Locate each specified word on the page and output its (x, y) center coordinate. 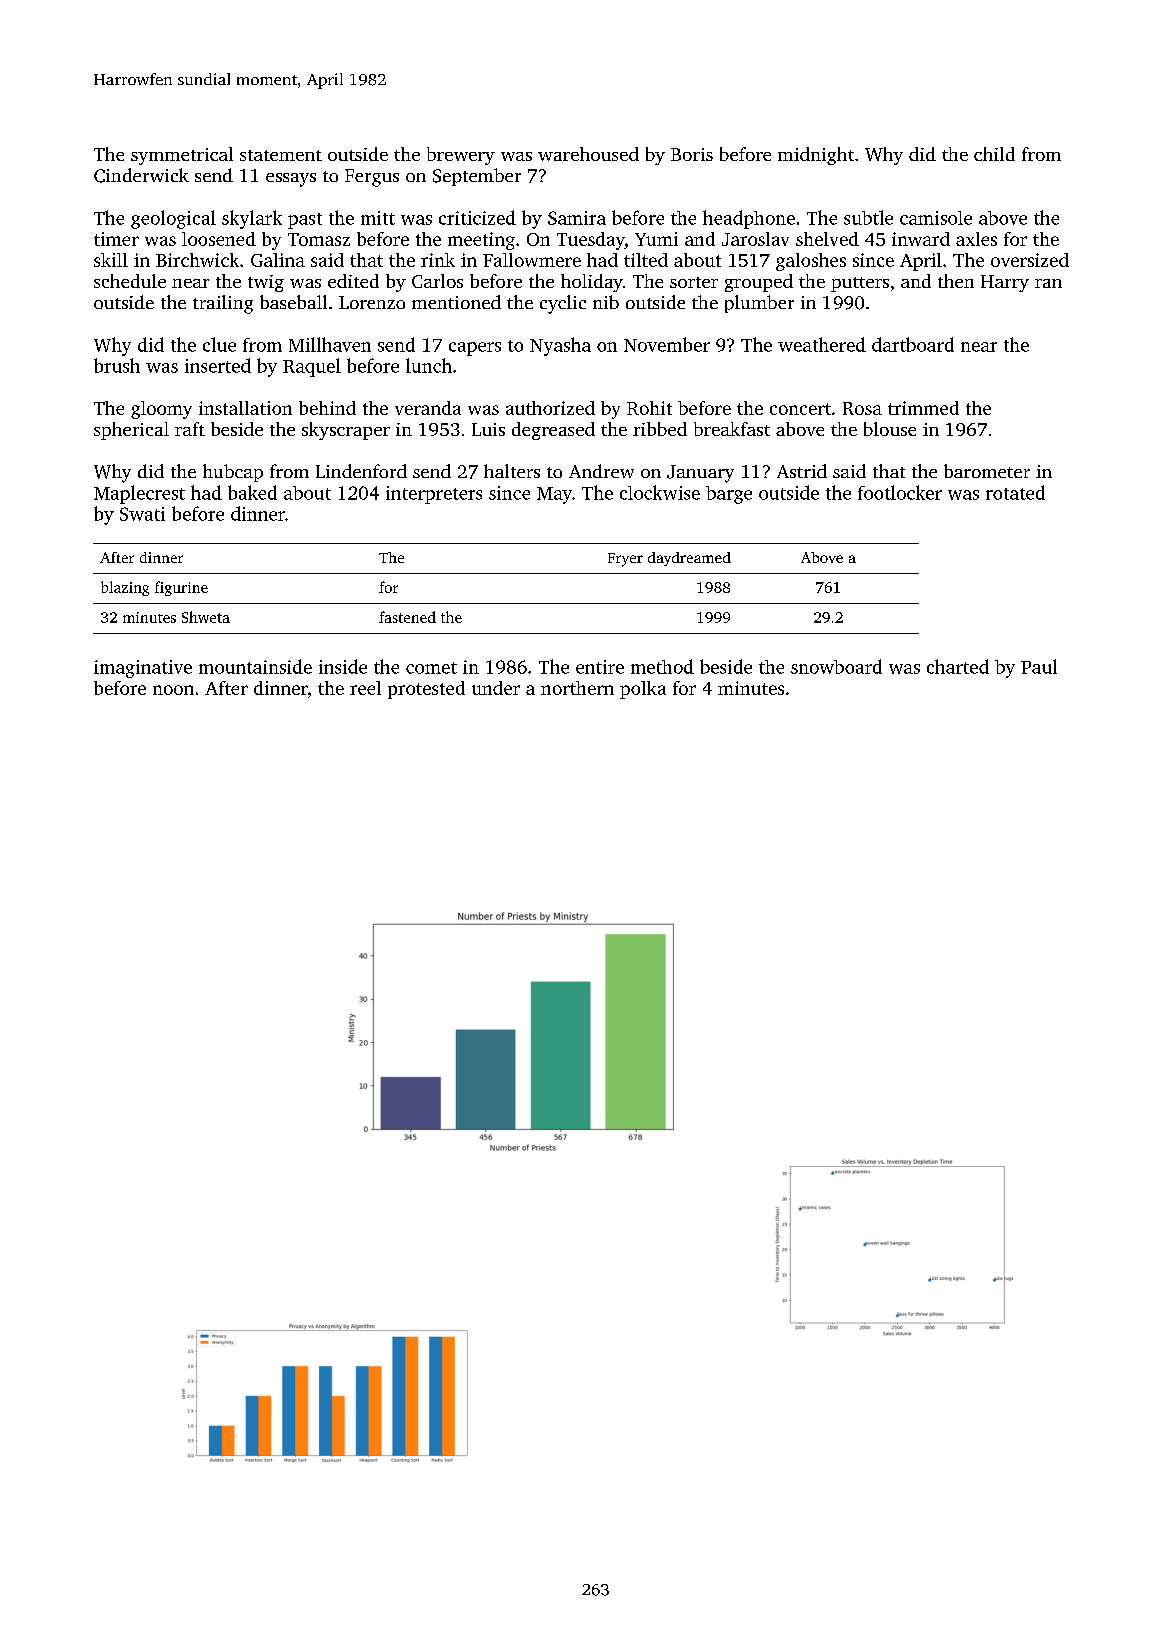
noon (173, 690)
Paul (1039, 666)
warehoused (588, 154)
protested (426, 690)
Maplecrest (139, 494)
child (994, 154)
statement (281, 155)
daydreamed (689, 559)
